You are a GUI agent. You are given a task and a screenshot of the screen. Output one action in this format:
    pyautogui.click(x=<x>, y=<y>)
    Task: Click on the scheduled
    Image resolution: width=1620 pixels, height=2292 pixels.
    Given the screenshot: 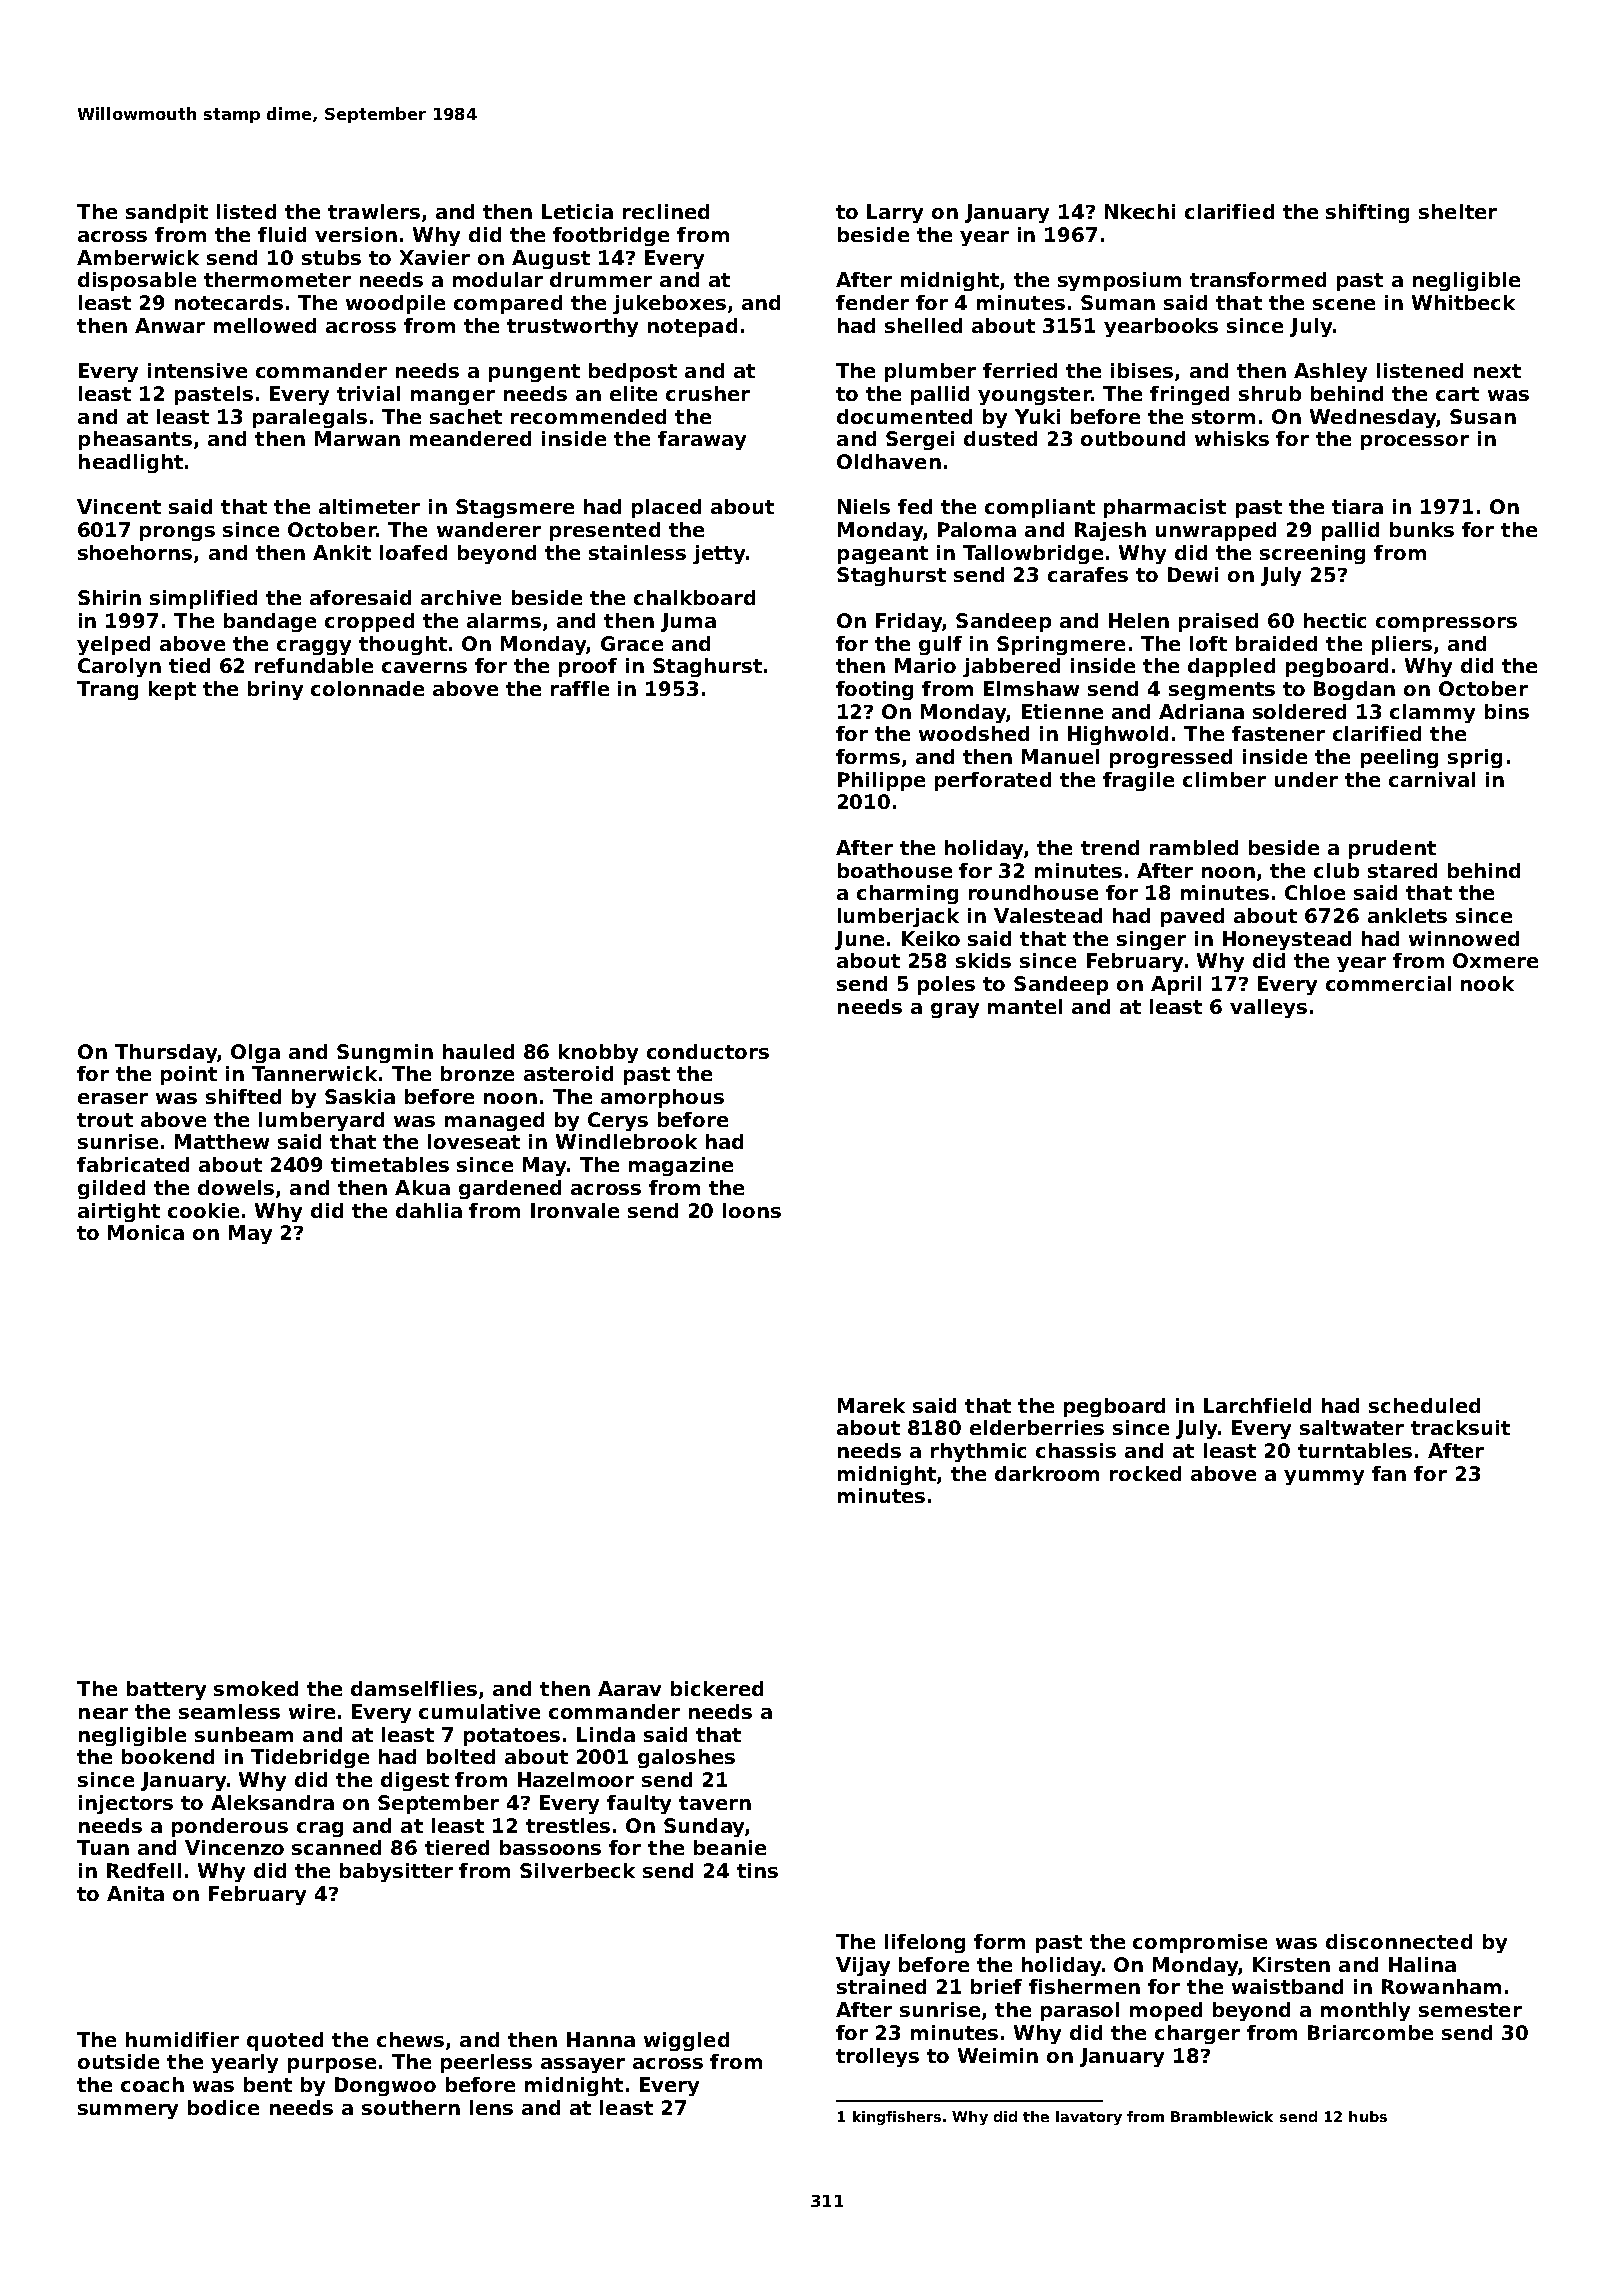 What is the action you would take?
    pyautogui.click(x=1424, y=1405)
